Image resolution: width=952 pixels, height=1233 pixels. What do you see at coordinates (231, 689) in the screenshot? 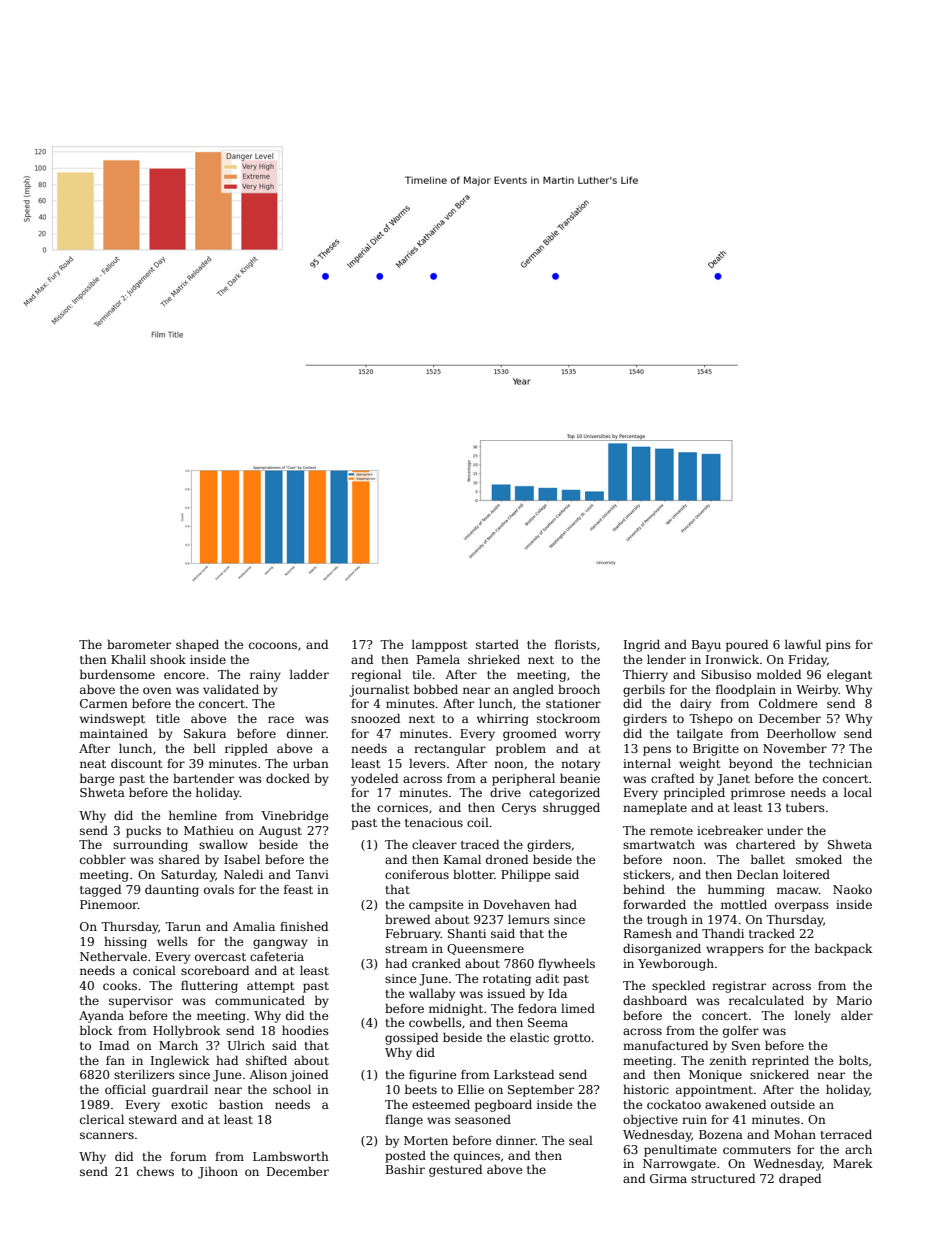
I see `validated` at bounding box center [231, 689].
